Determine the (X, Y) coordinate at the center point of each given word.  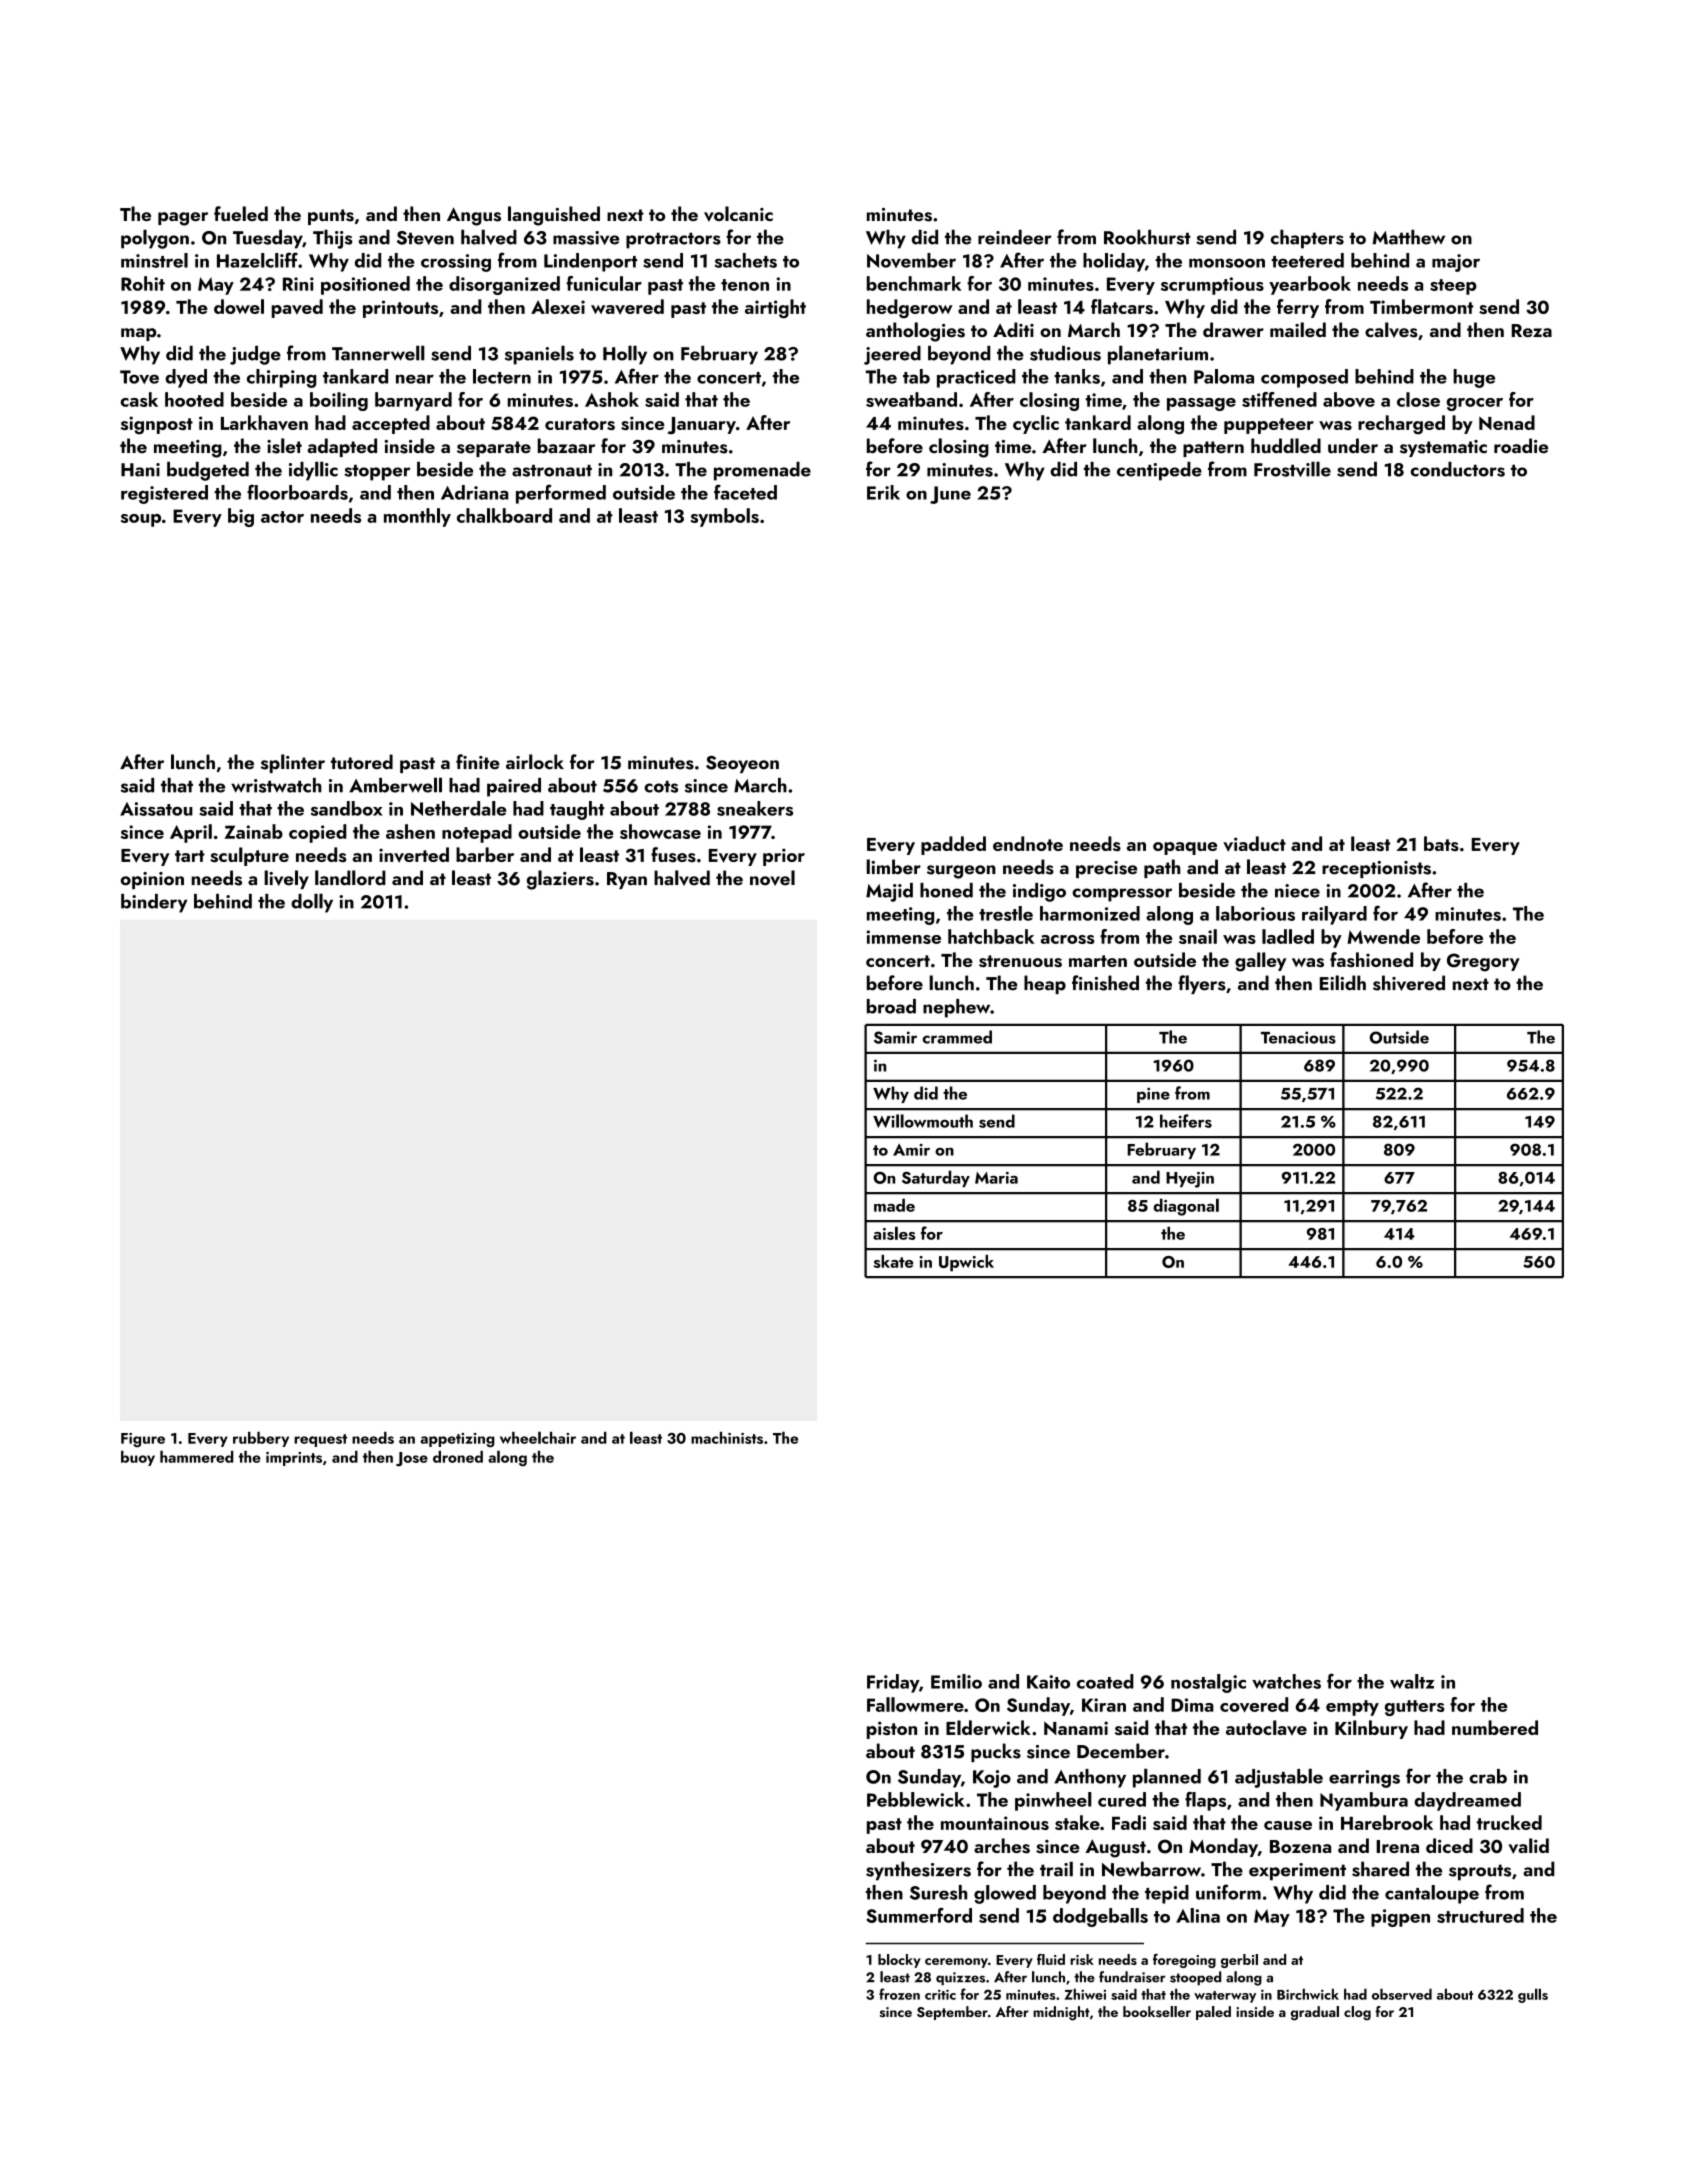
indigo (1039, 892)
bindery (154, 903)
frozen (899, 1994)
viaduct (1254, 844)
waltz (1412, 1681)
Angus (474, 216)
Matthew (1408, 237)
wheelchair (538, 1437)
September (952, 2013)
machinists (727, 1438)
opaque (1185, 848)
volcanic (738, 214)
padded (953, 845)
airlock (535, 762)
